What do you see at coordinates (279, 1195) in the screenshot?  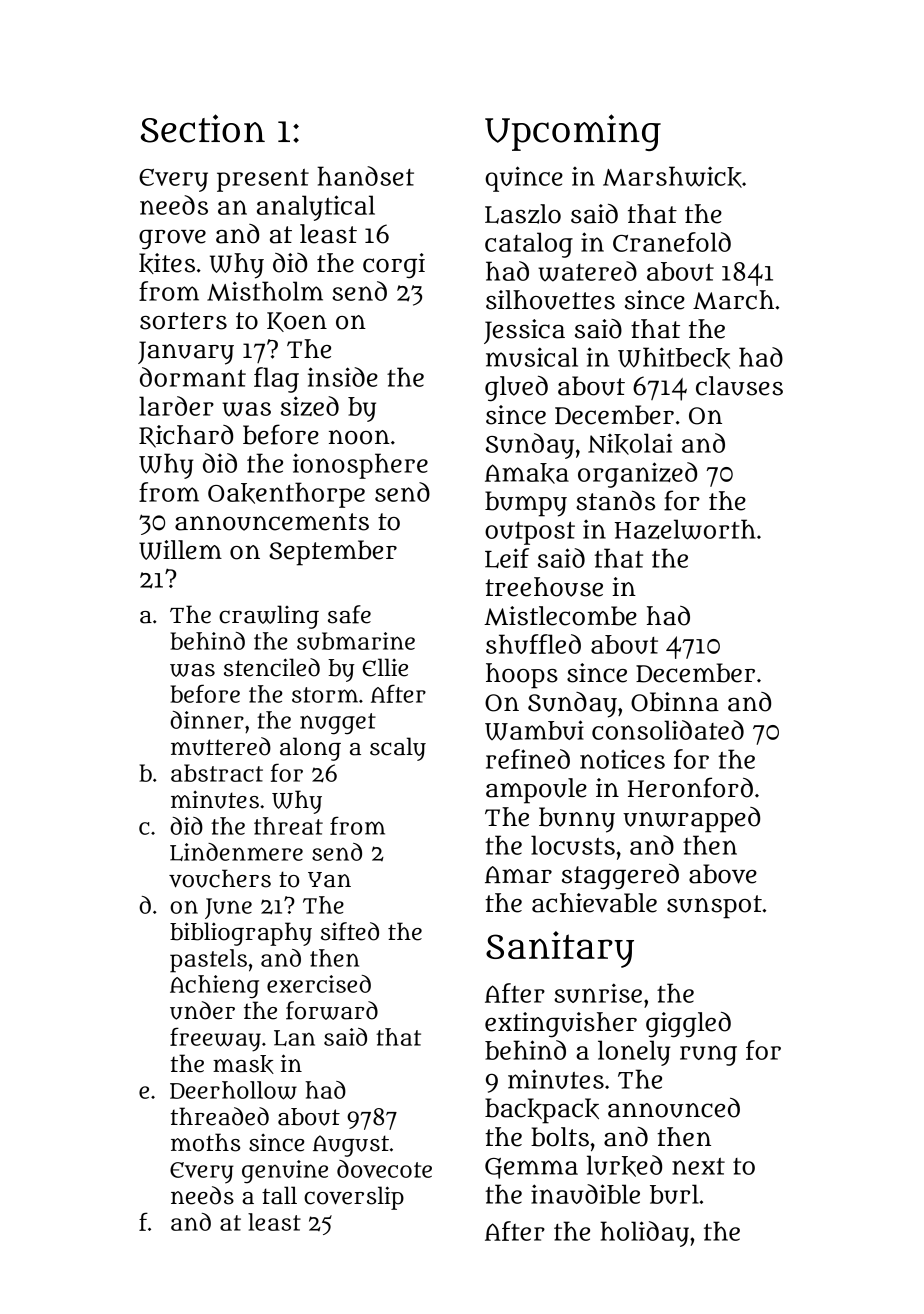 I see `tall` at bounding box center [279, 1195].
